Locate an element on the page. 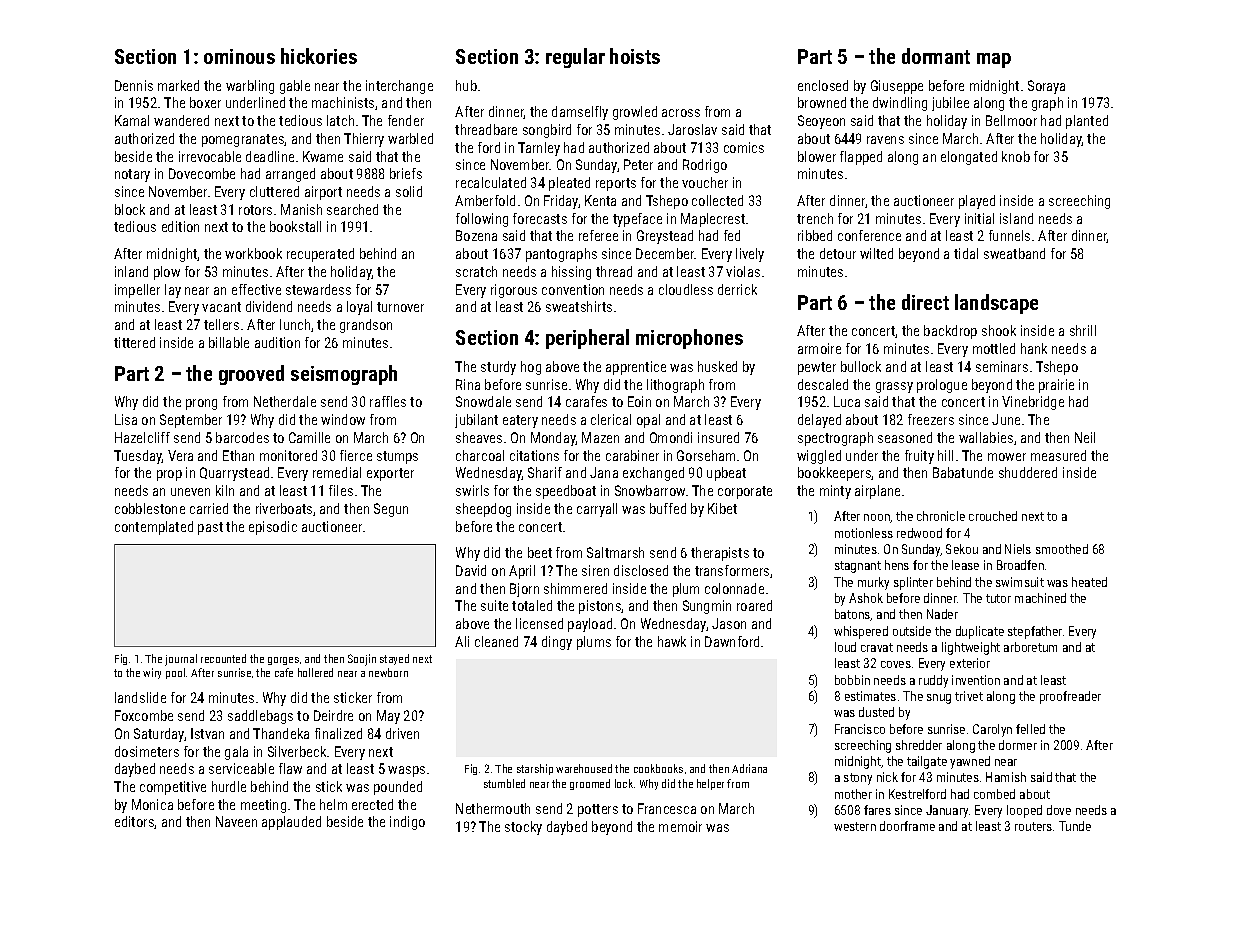  Mazen is located at coordinates (600, 437).
